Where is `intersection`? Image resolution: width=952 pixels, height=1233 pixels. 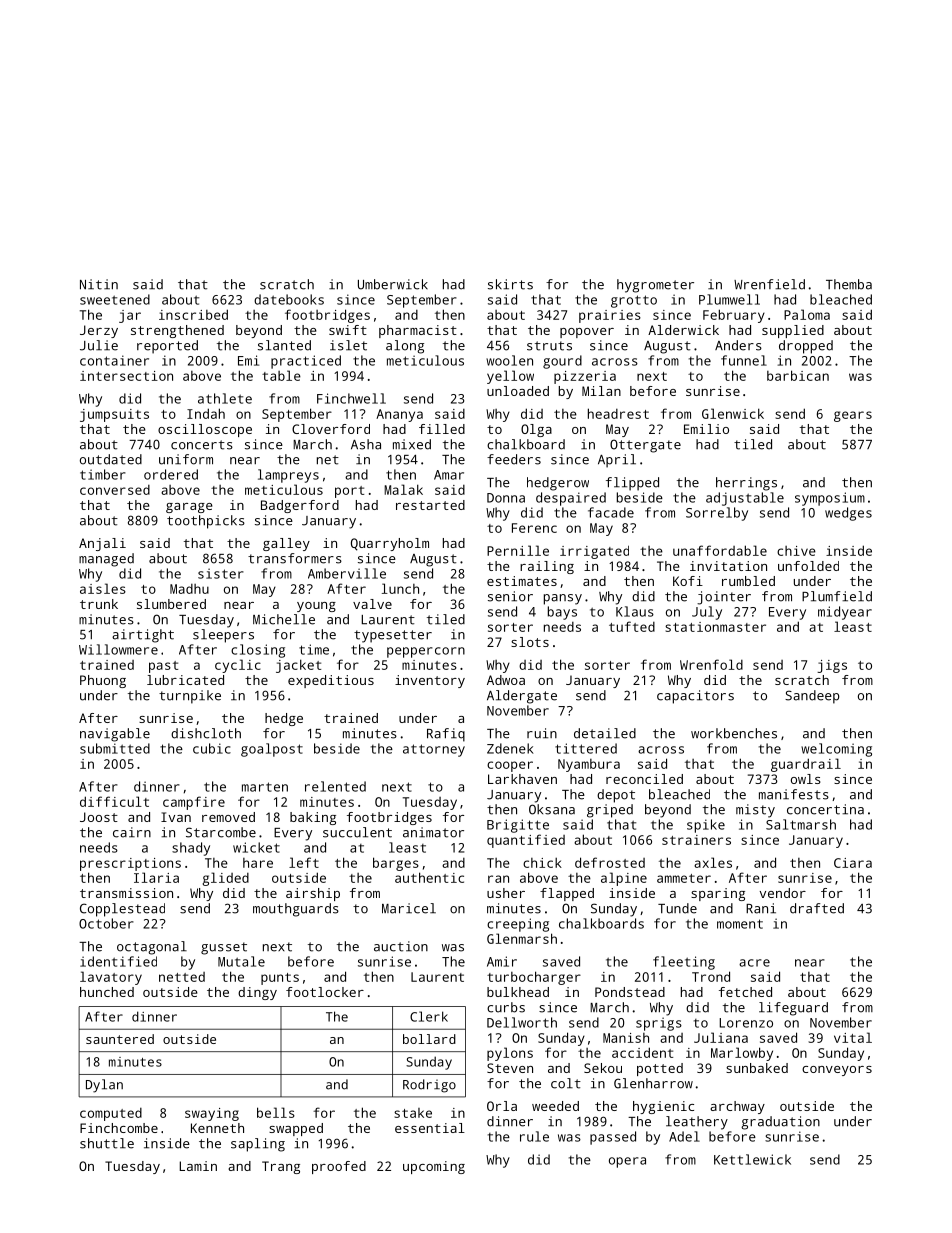
intersection is located at coordinates (126, 376).
